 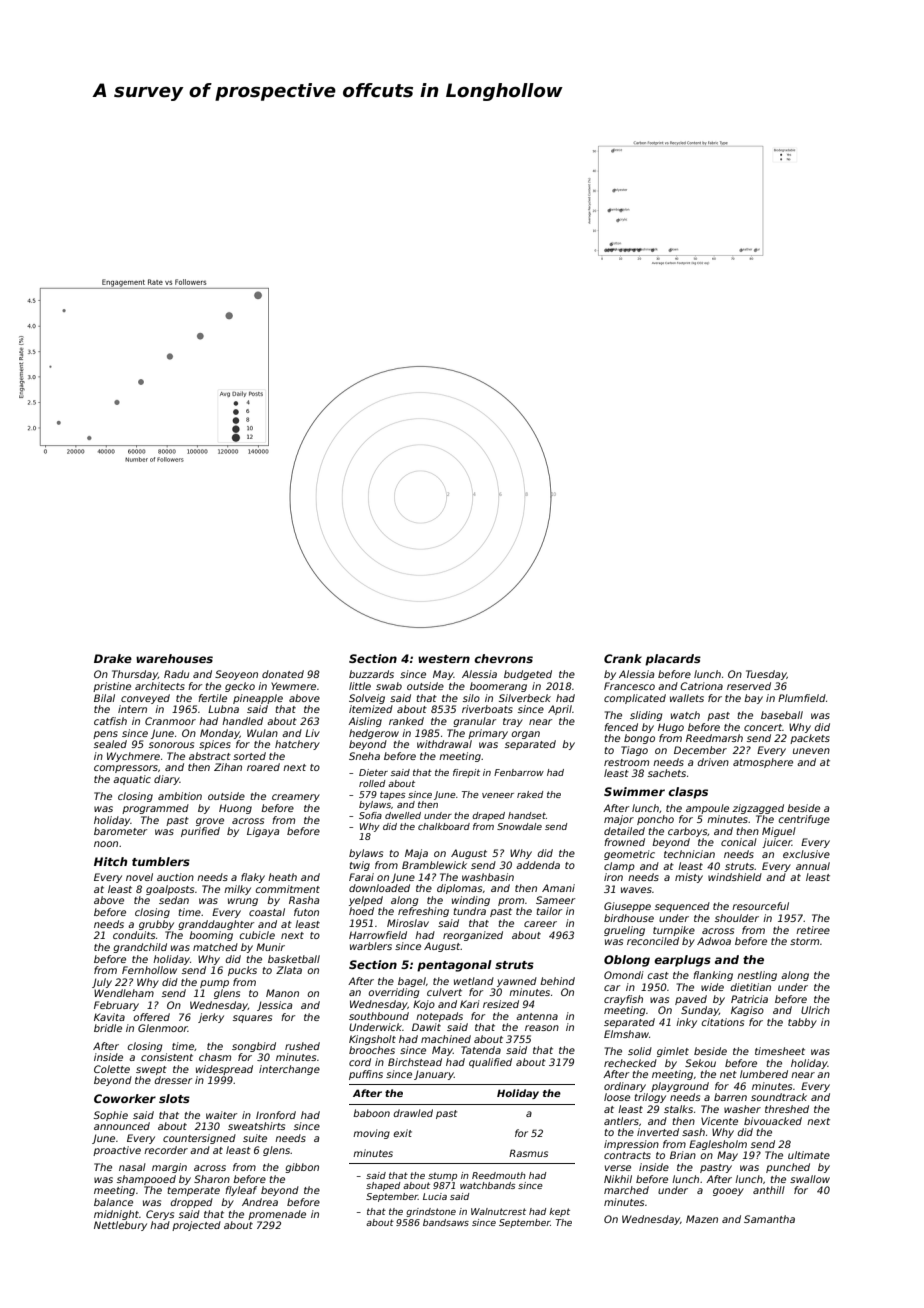 What do you see at coordinates (241, 1191) in the screenshot?
I see `flyleaf` at bounding box center [241, 1191].
